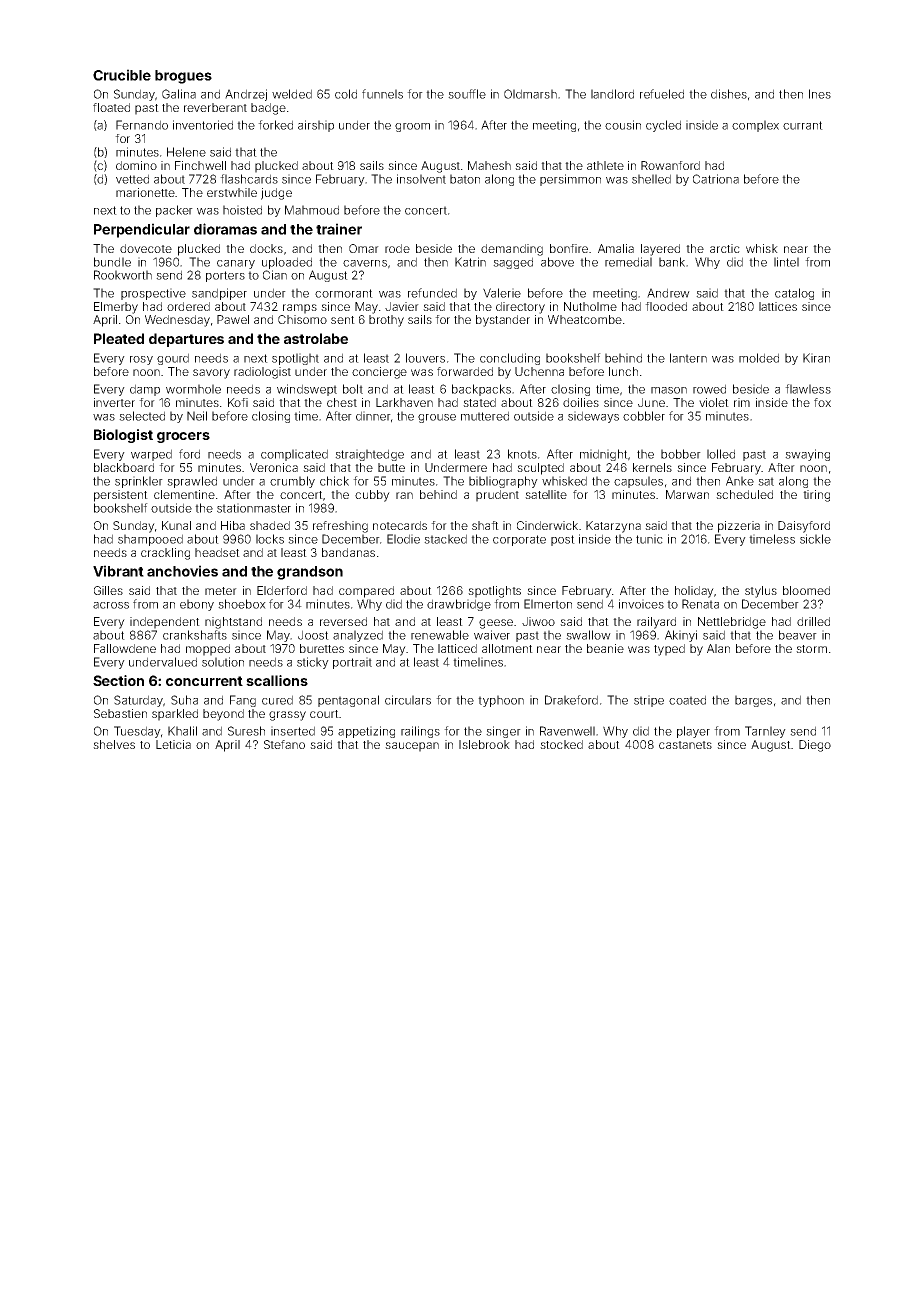 The height and width of the page is (1308, 924). Describe the element at coordinates (497, 496) in the page. I see `prudent` at that location.
